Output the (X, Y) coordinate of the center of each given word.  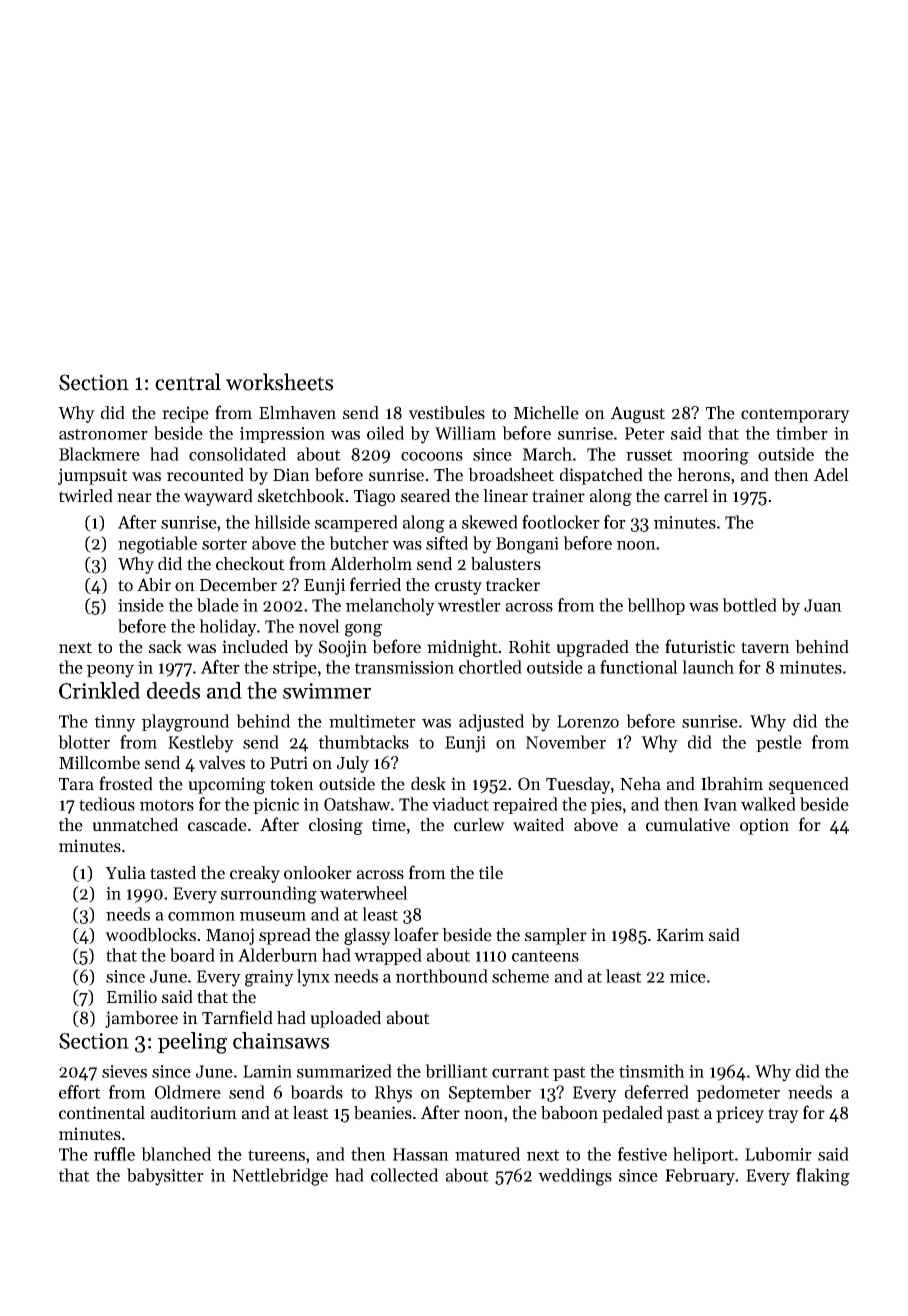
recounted (205, 475)
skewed (490, 522)
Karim (680, 934)
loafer (416, 934)
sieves (124, 1071)
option (764, 826)
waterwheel (364, 893)
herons (703, 475)
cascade (217, 825)
